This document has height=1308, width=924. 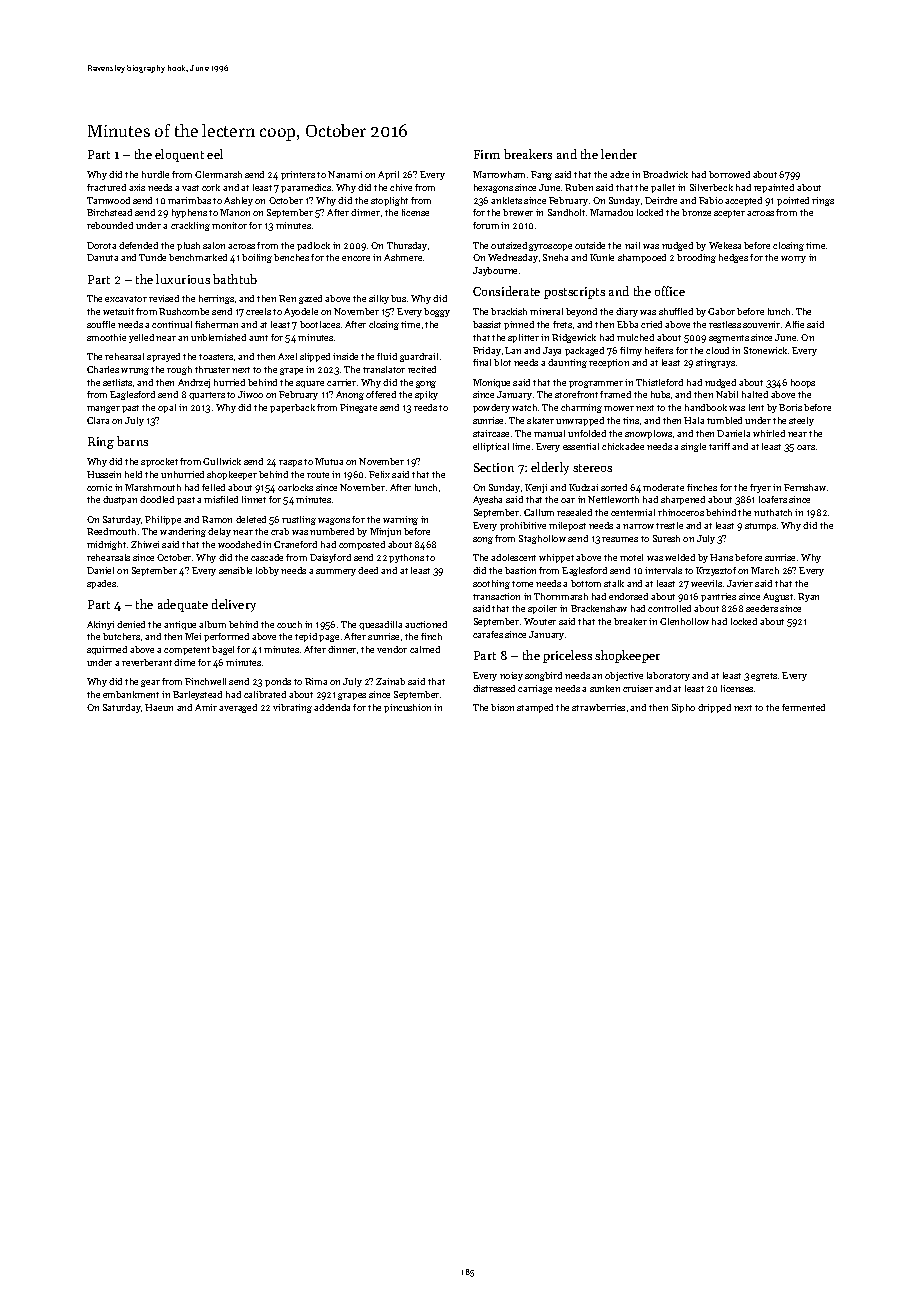 I want to click on carriage, so click(x=535, y=689).
